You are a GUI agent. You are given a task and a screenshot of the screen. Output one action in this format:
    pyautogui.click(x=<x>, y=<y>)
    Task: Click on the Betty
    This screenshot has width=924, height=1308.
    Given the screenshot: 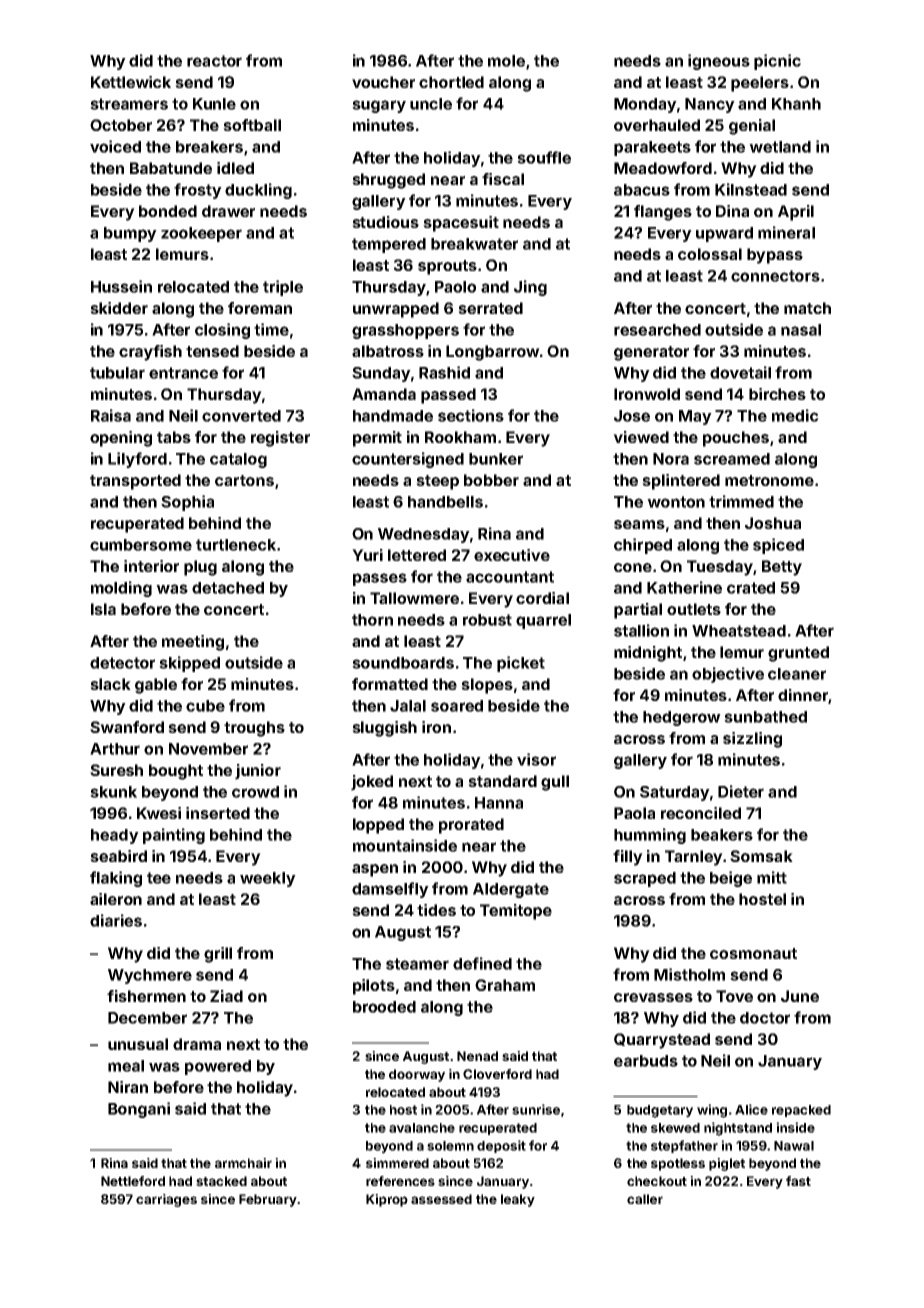 What is the action you would take?
    pyautogui.click(x=782, y=568)
